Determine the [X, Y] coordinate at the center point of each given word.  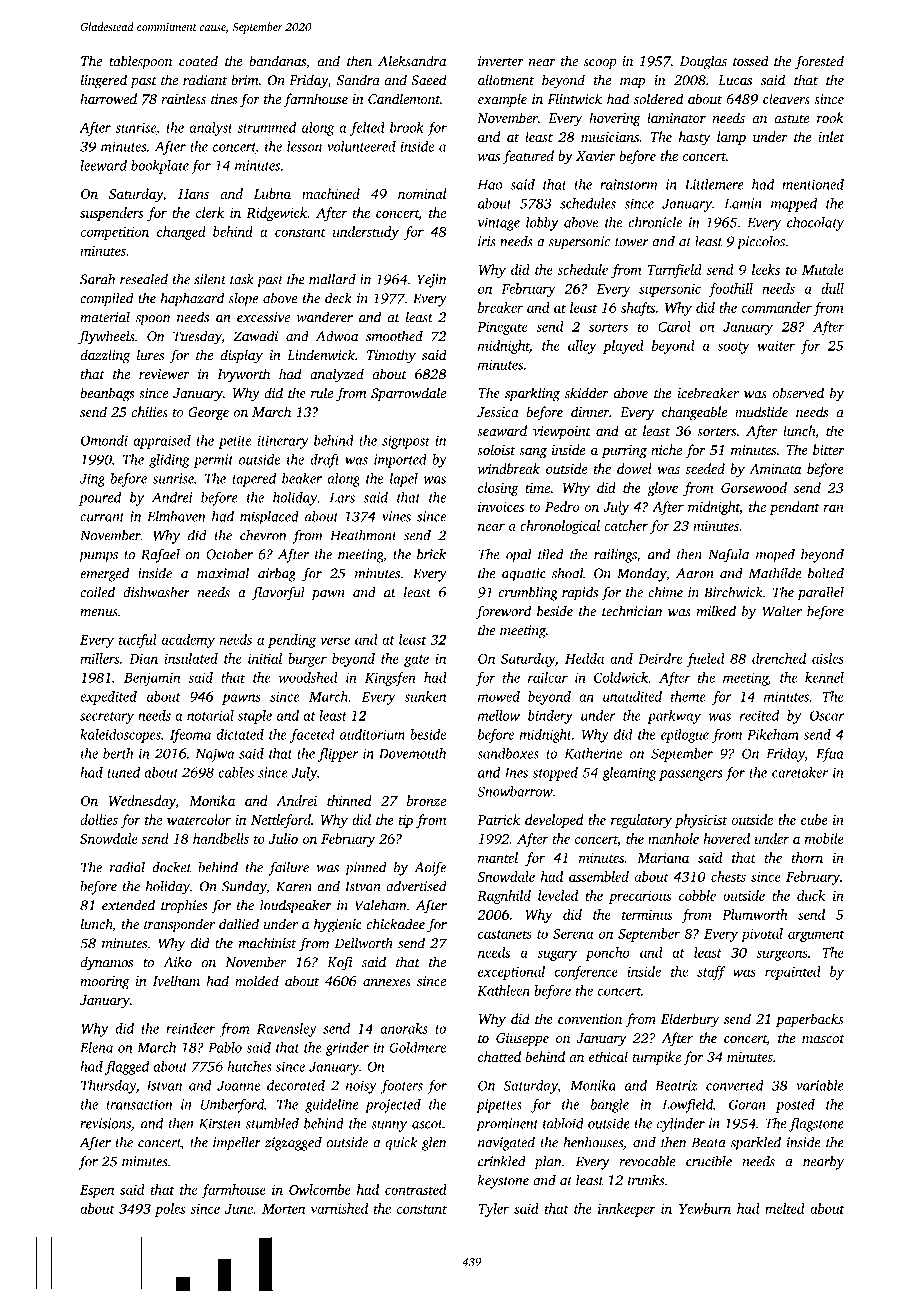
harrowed [108, 98]
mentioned [813, 184]
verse [335, 641]
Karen [294, 886]
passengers [690, 775]
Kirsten [220, 1123]
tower [632, 242]
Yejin [431, 281]
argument [816, 936]
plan [548, 1163]
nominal [422, 193]
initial [265, 658]
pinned [365, 868]
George [208, 414]
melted [785, 1208]
